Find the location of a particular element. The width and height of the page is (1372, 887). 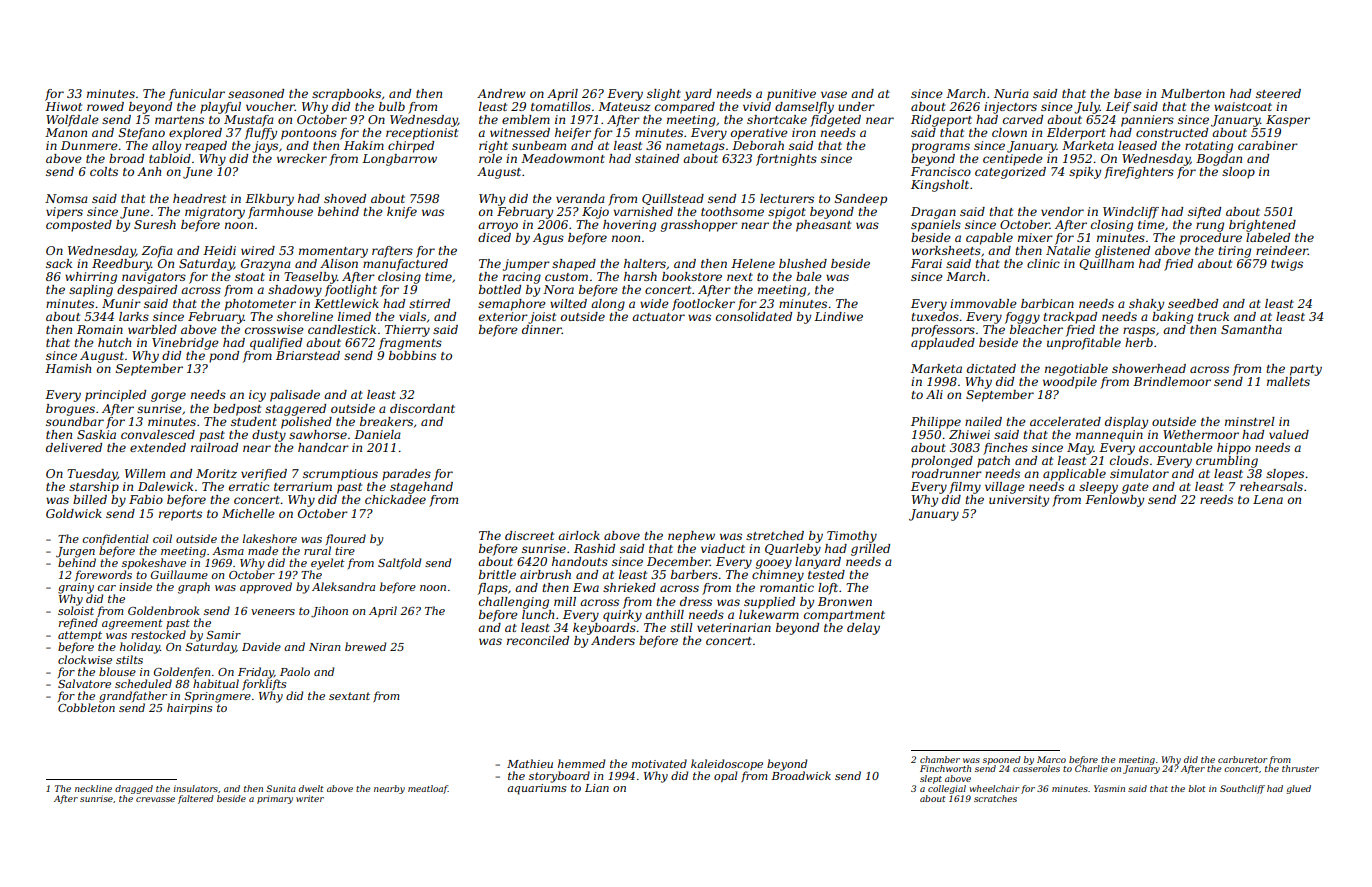

Grazyna is located at coordinates (266, 265).
